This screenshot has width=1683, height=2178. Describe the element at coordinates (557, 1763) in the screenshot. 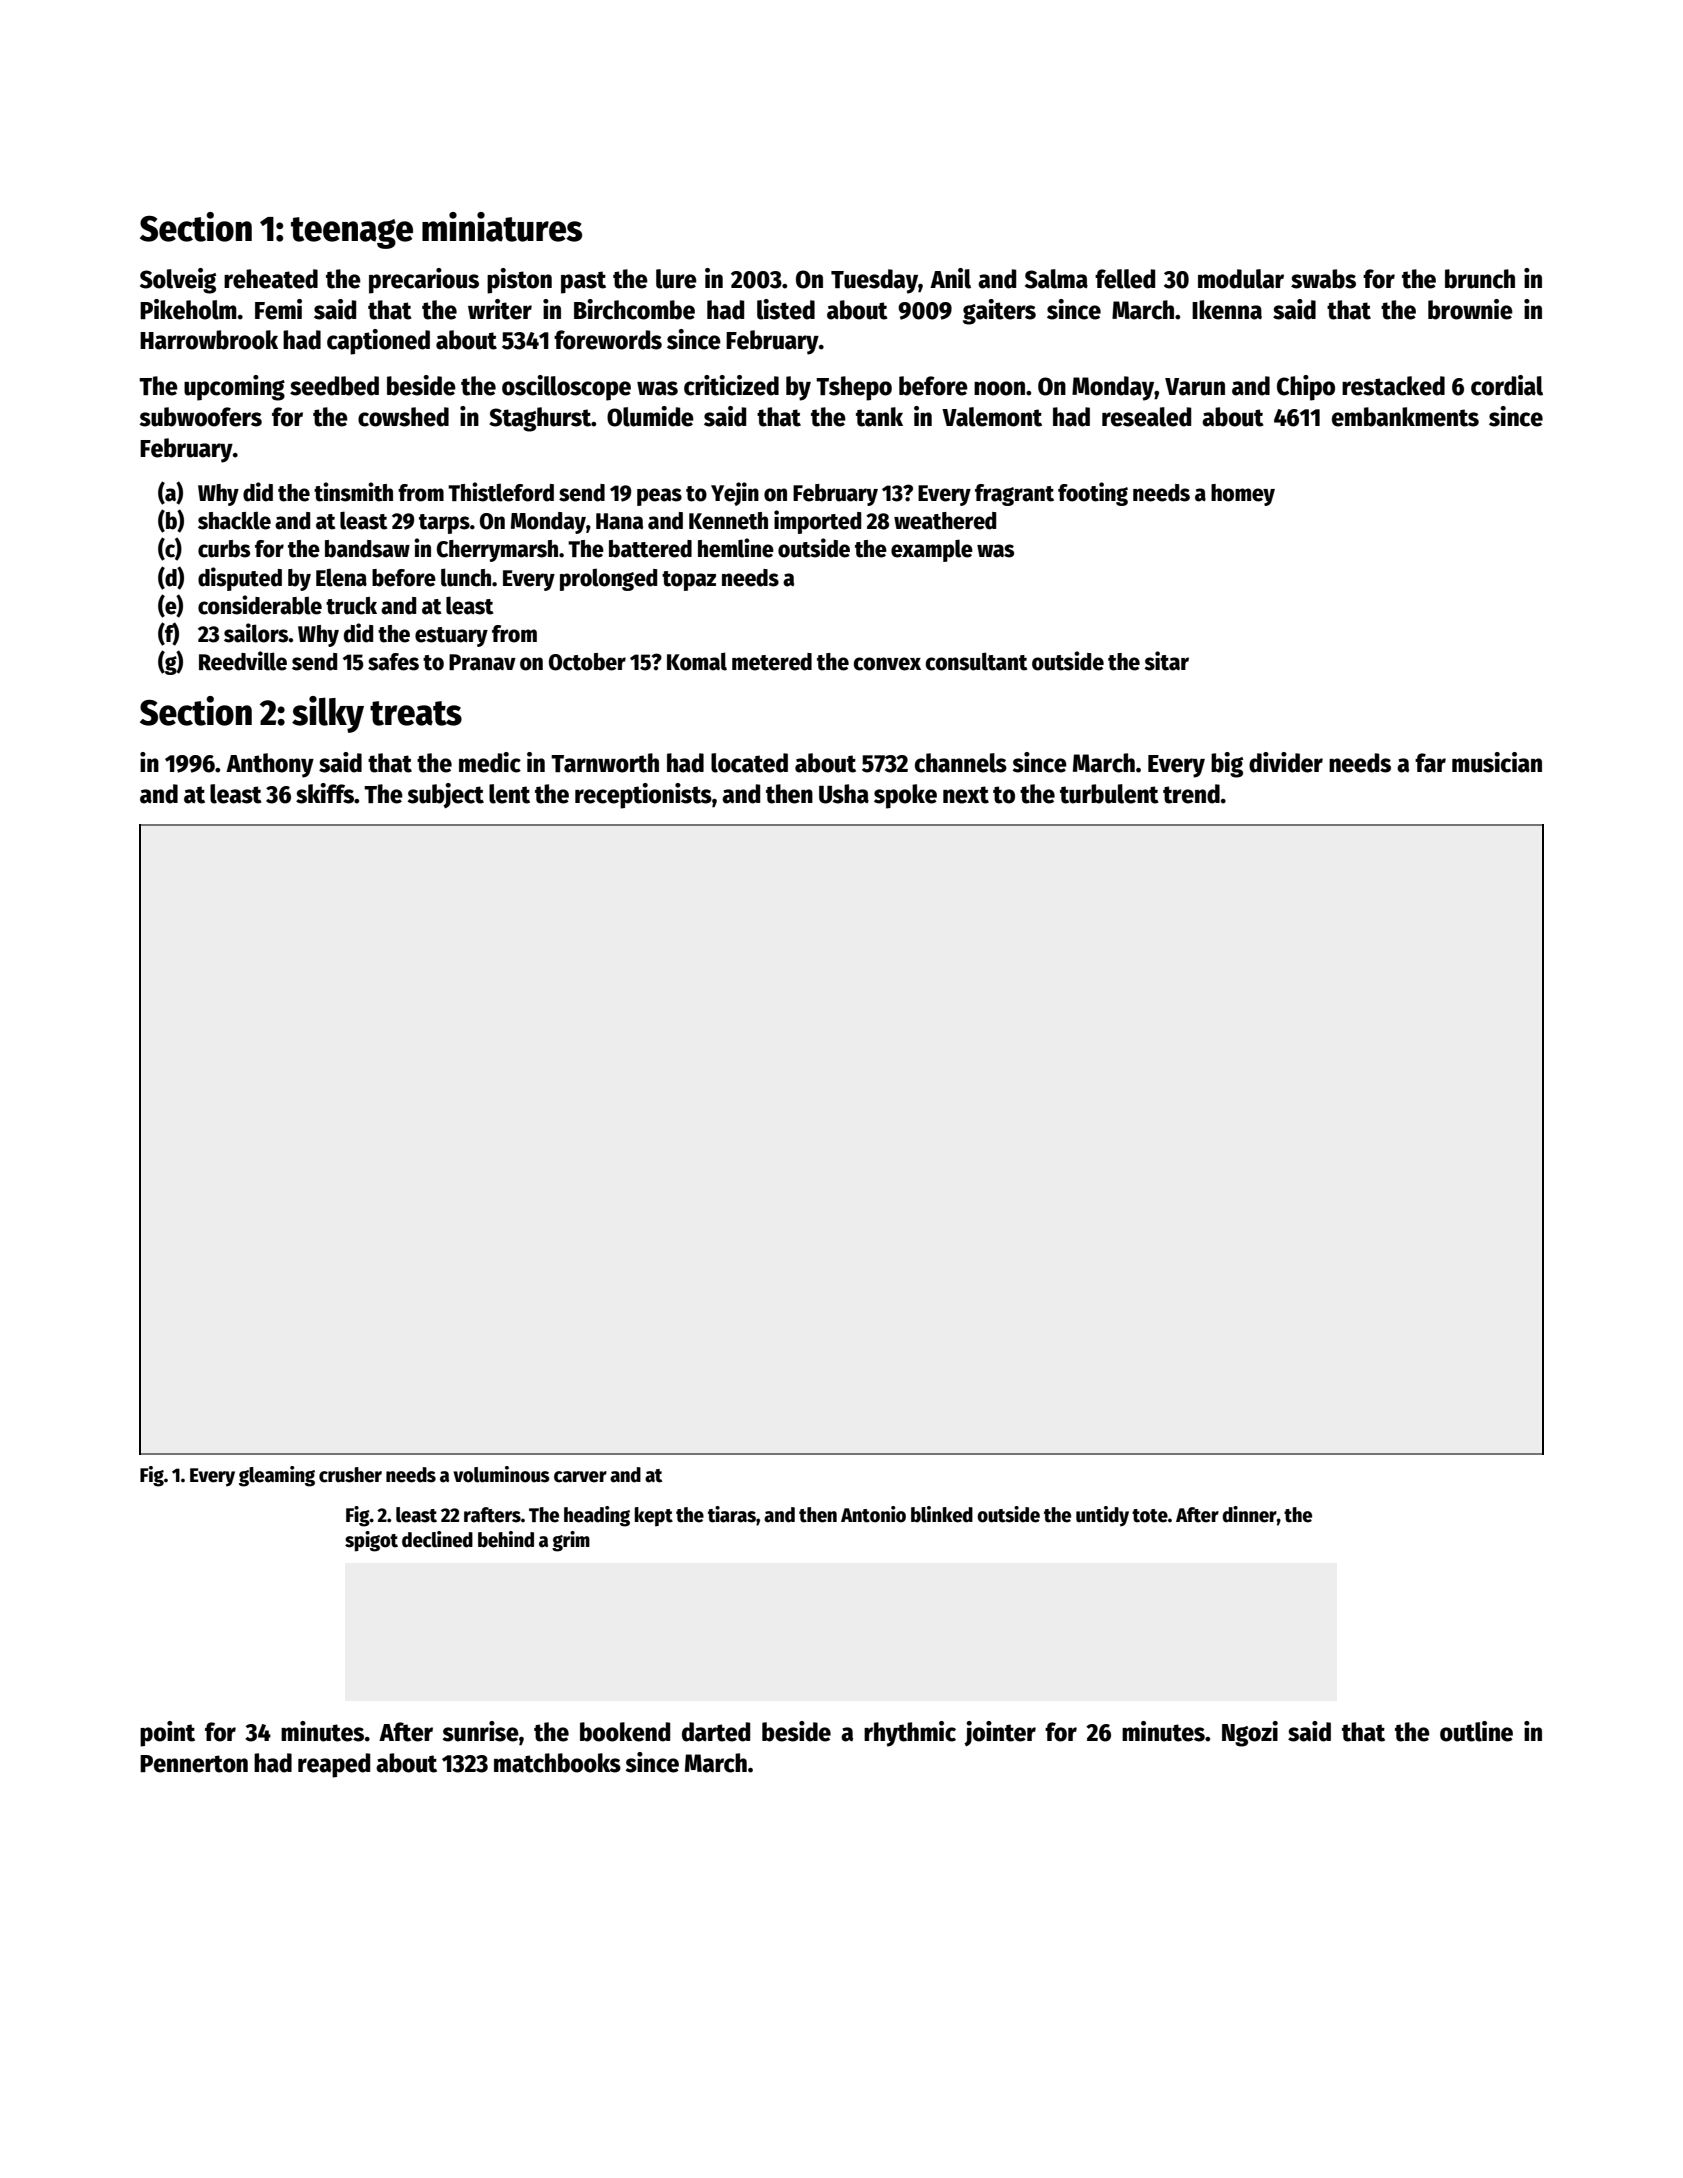

I see `matchbooks` at that location.
